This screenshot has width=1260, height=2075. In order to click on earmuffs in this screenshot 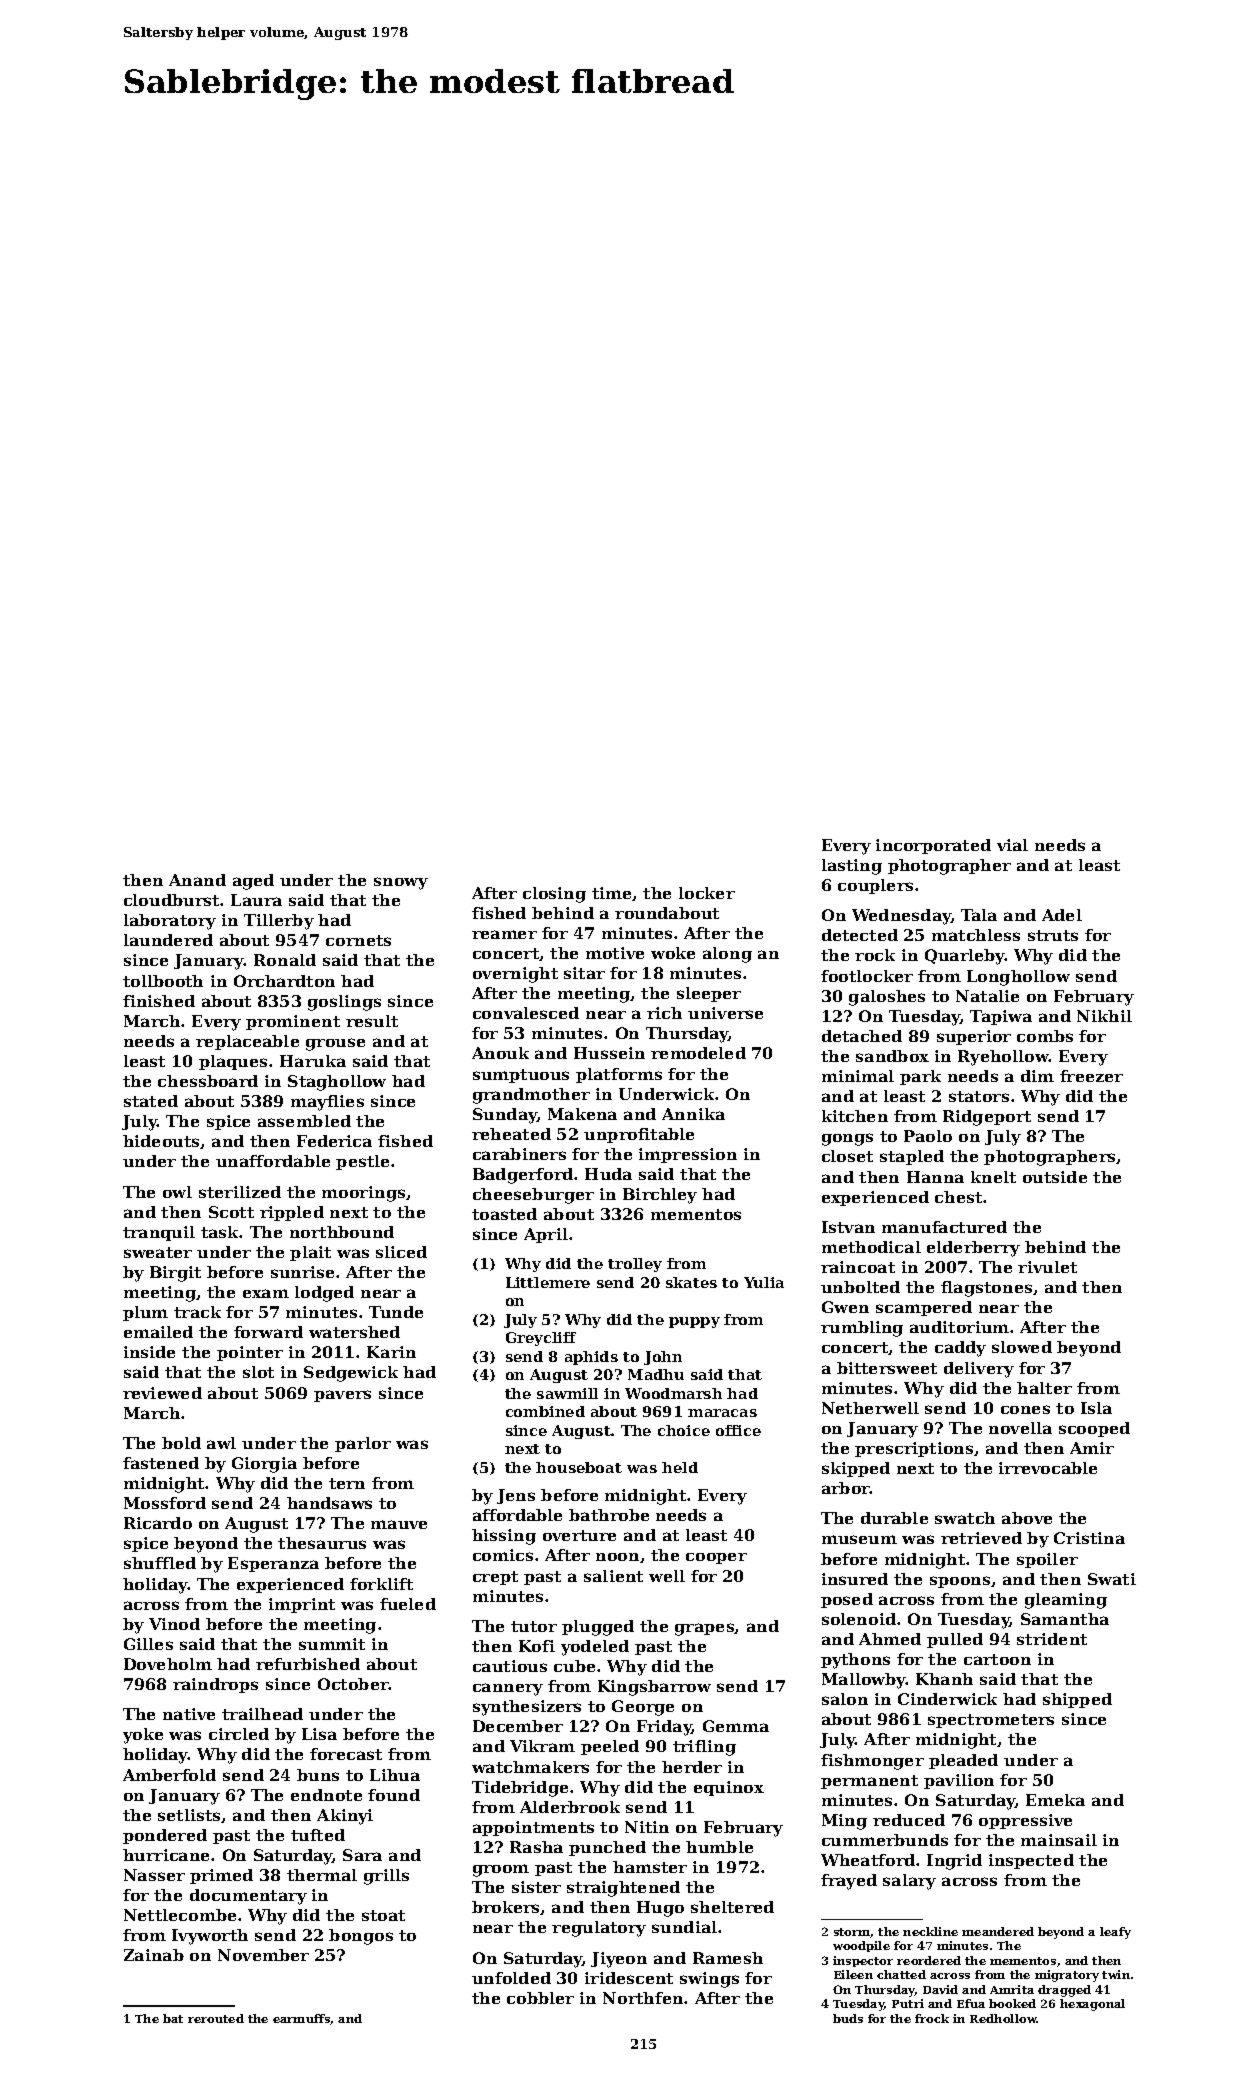, I will do `click(302, 2019)`.
